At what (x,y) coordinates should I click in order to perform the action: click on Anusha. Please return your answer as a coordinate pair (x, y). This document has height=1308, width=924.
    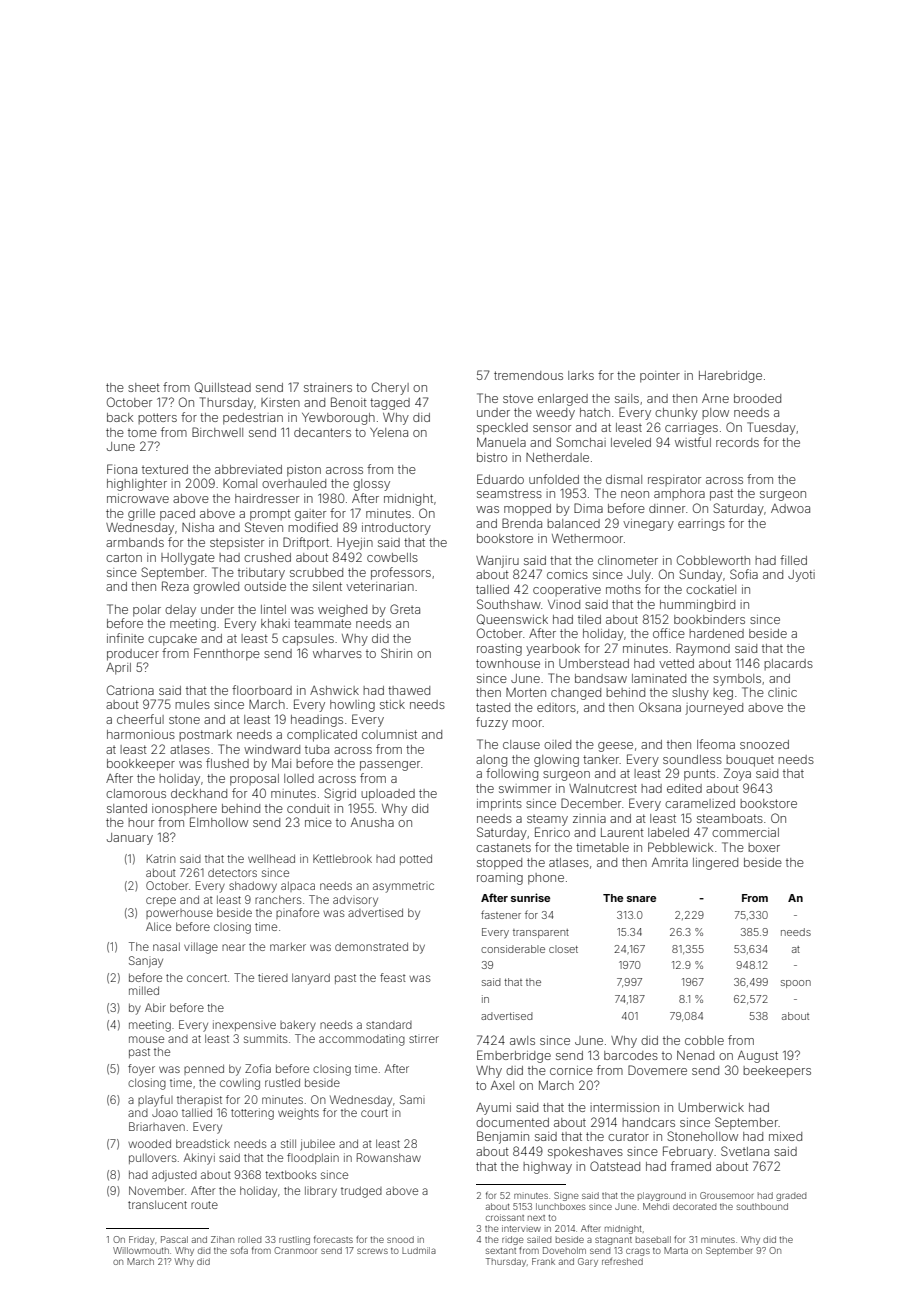
    Looking at the image, I should click on (372, 822).
